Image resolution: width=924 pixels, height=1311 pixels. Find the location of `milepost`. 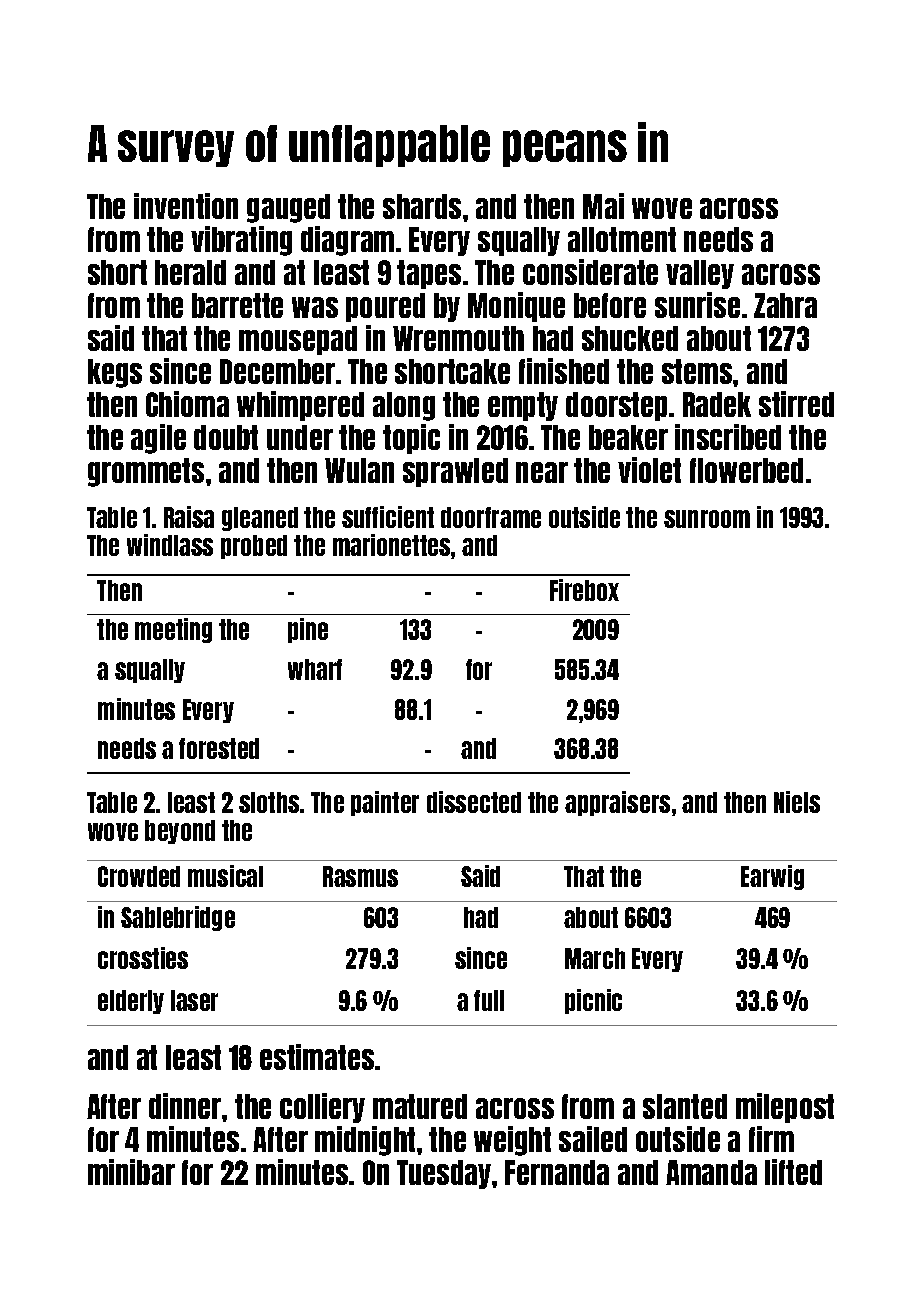

milepost is located at coordinates (785, 1108).
